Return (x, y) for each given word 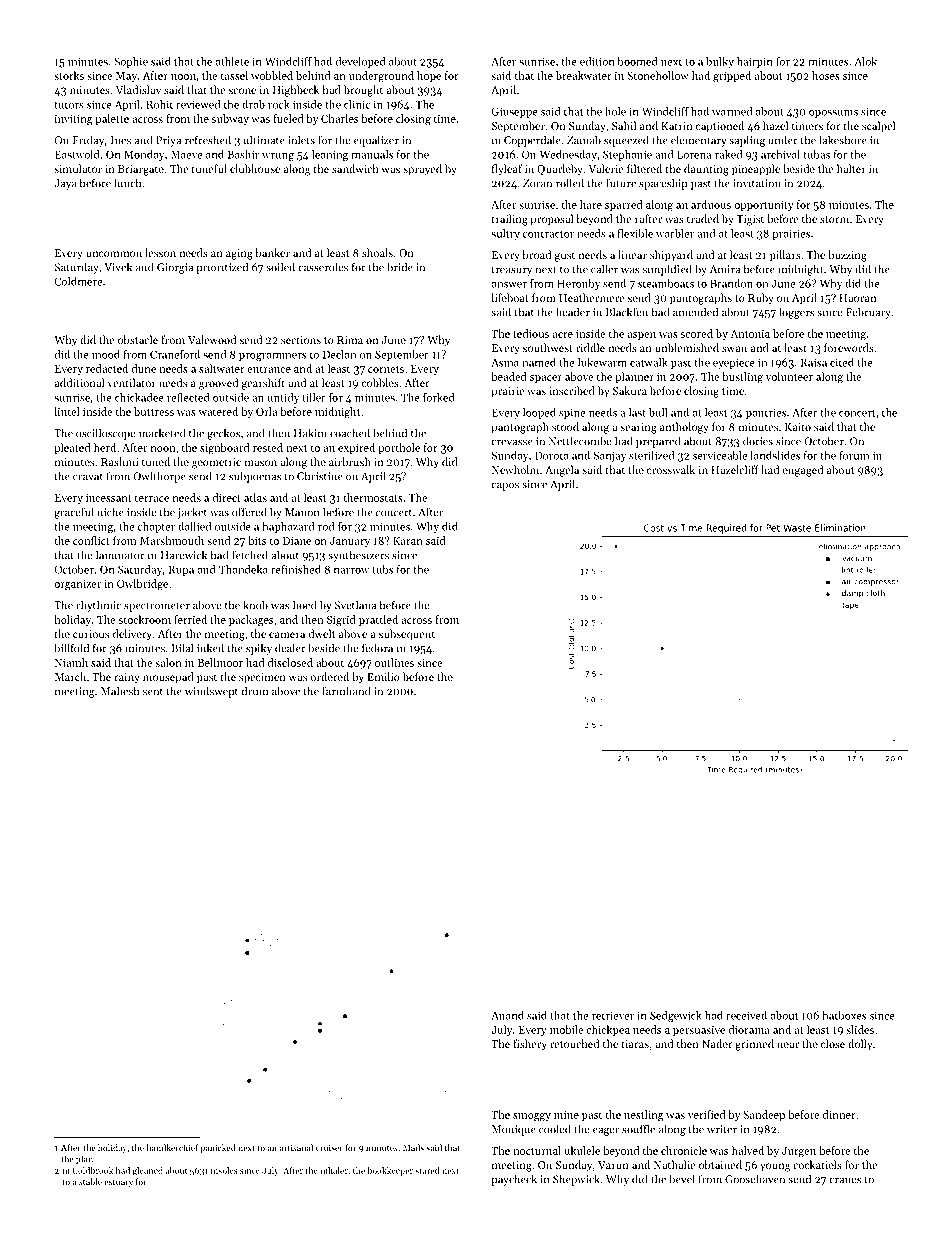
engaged (803, 471)
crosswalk (671, 469)
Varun (613, 1165)
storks (69, 75)
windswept (211, 692)
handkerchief (172, 1147)
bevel (682, 1179)
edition (597, 61)
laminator (120, 555)
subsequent (407, 635)
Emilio (383, 676)
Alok (865, 61)
